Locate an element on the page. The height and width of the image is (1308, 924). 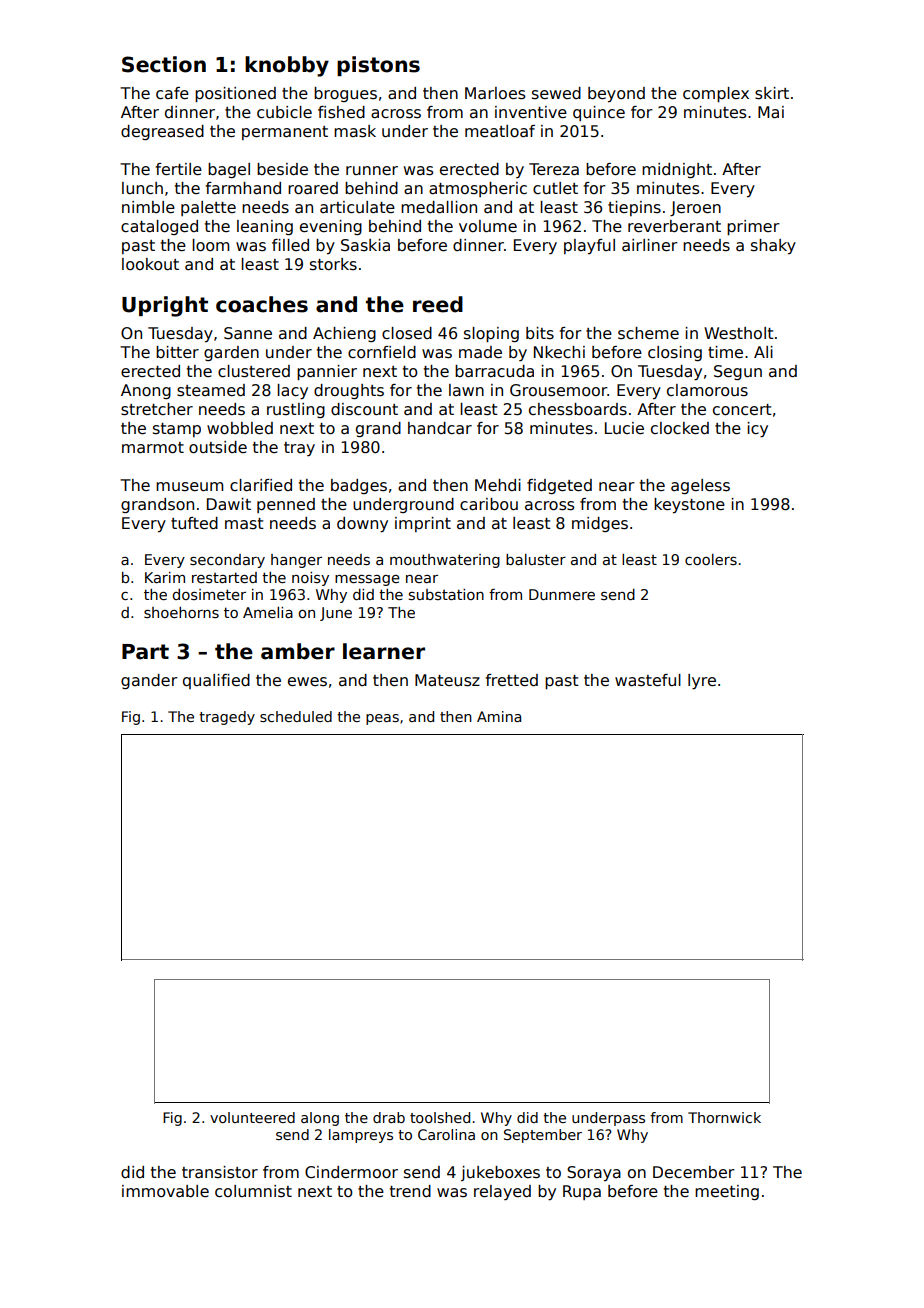
Upright is located at coordinates (165, 306).
